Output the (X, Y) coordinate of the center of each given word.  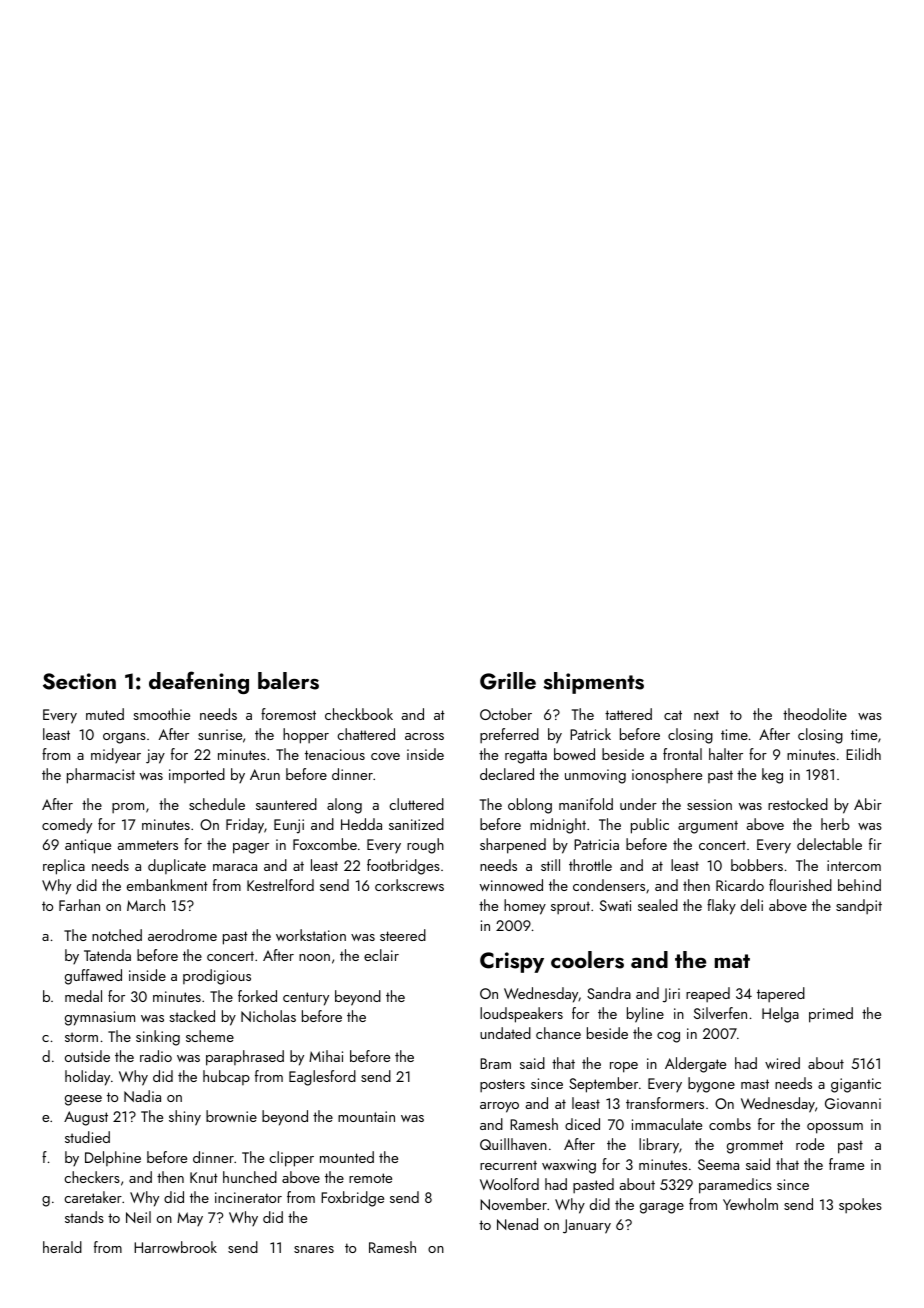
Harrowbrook (175, 1247)
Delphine (113, 1158)
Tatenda (107, 955)
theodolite (815, 714)
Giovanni (853, 1103)
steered (403, 935)
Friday (245, 825)
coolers (587, 960)
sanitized (416, 824)
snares (314, 1249)
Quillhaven (513, 1144)
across (424, 736)
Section (79, 681)
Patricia (596, 844)
